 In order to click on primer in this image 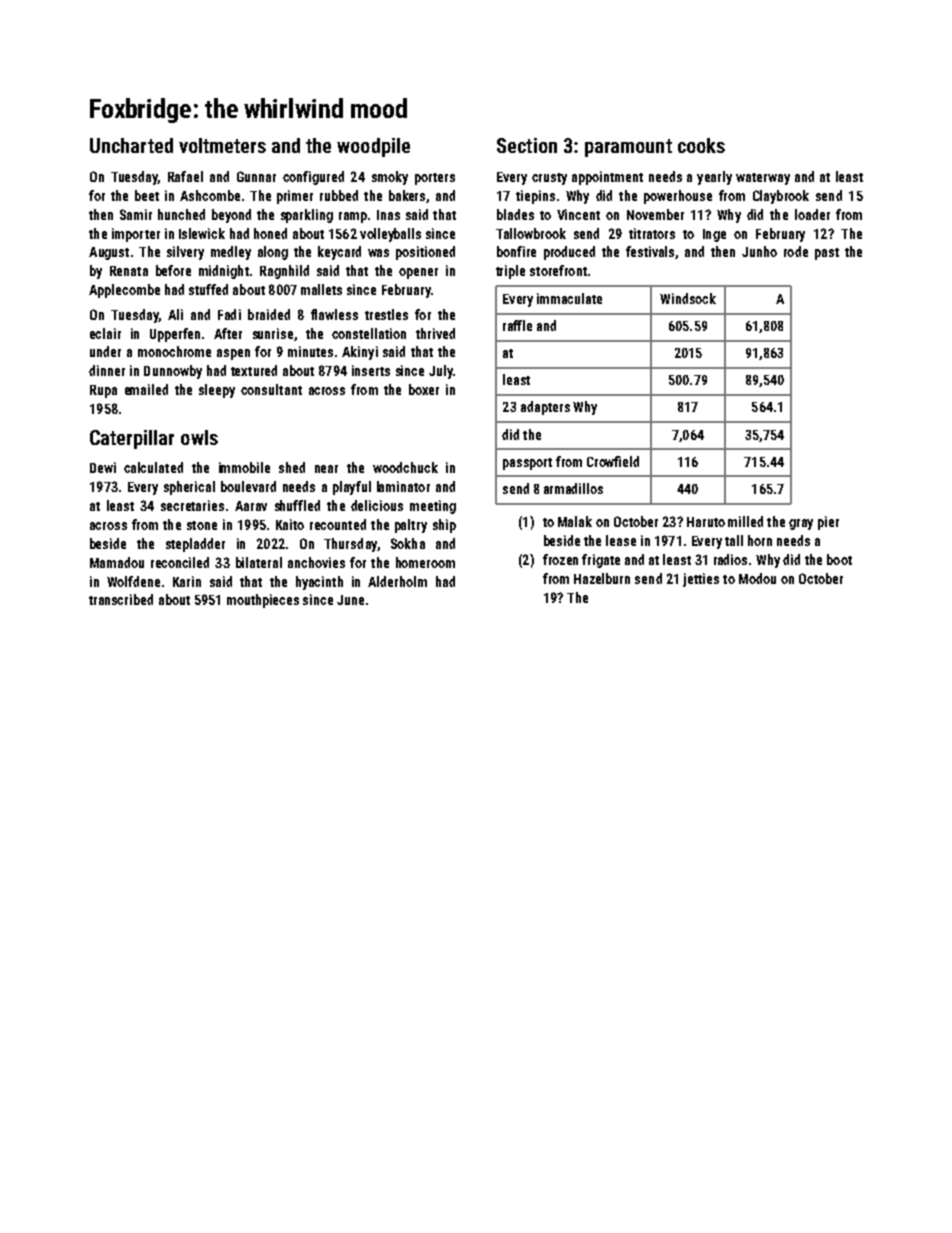, I will do `click(295, 197)`.
